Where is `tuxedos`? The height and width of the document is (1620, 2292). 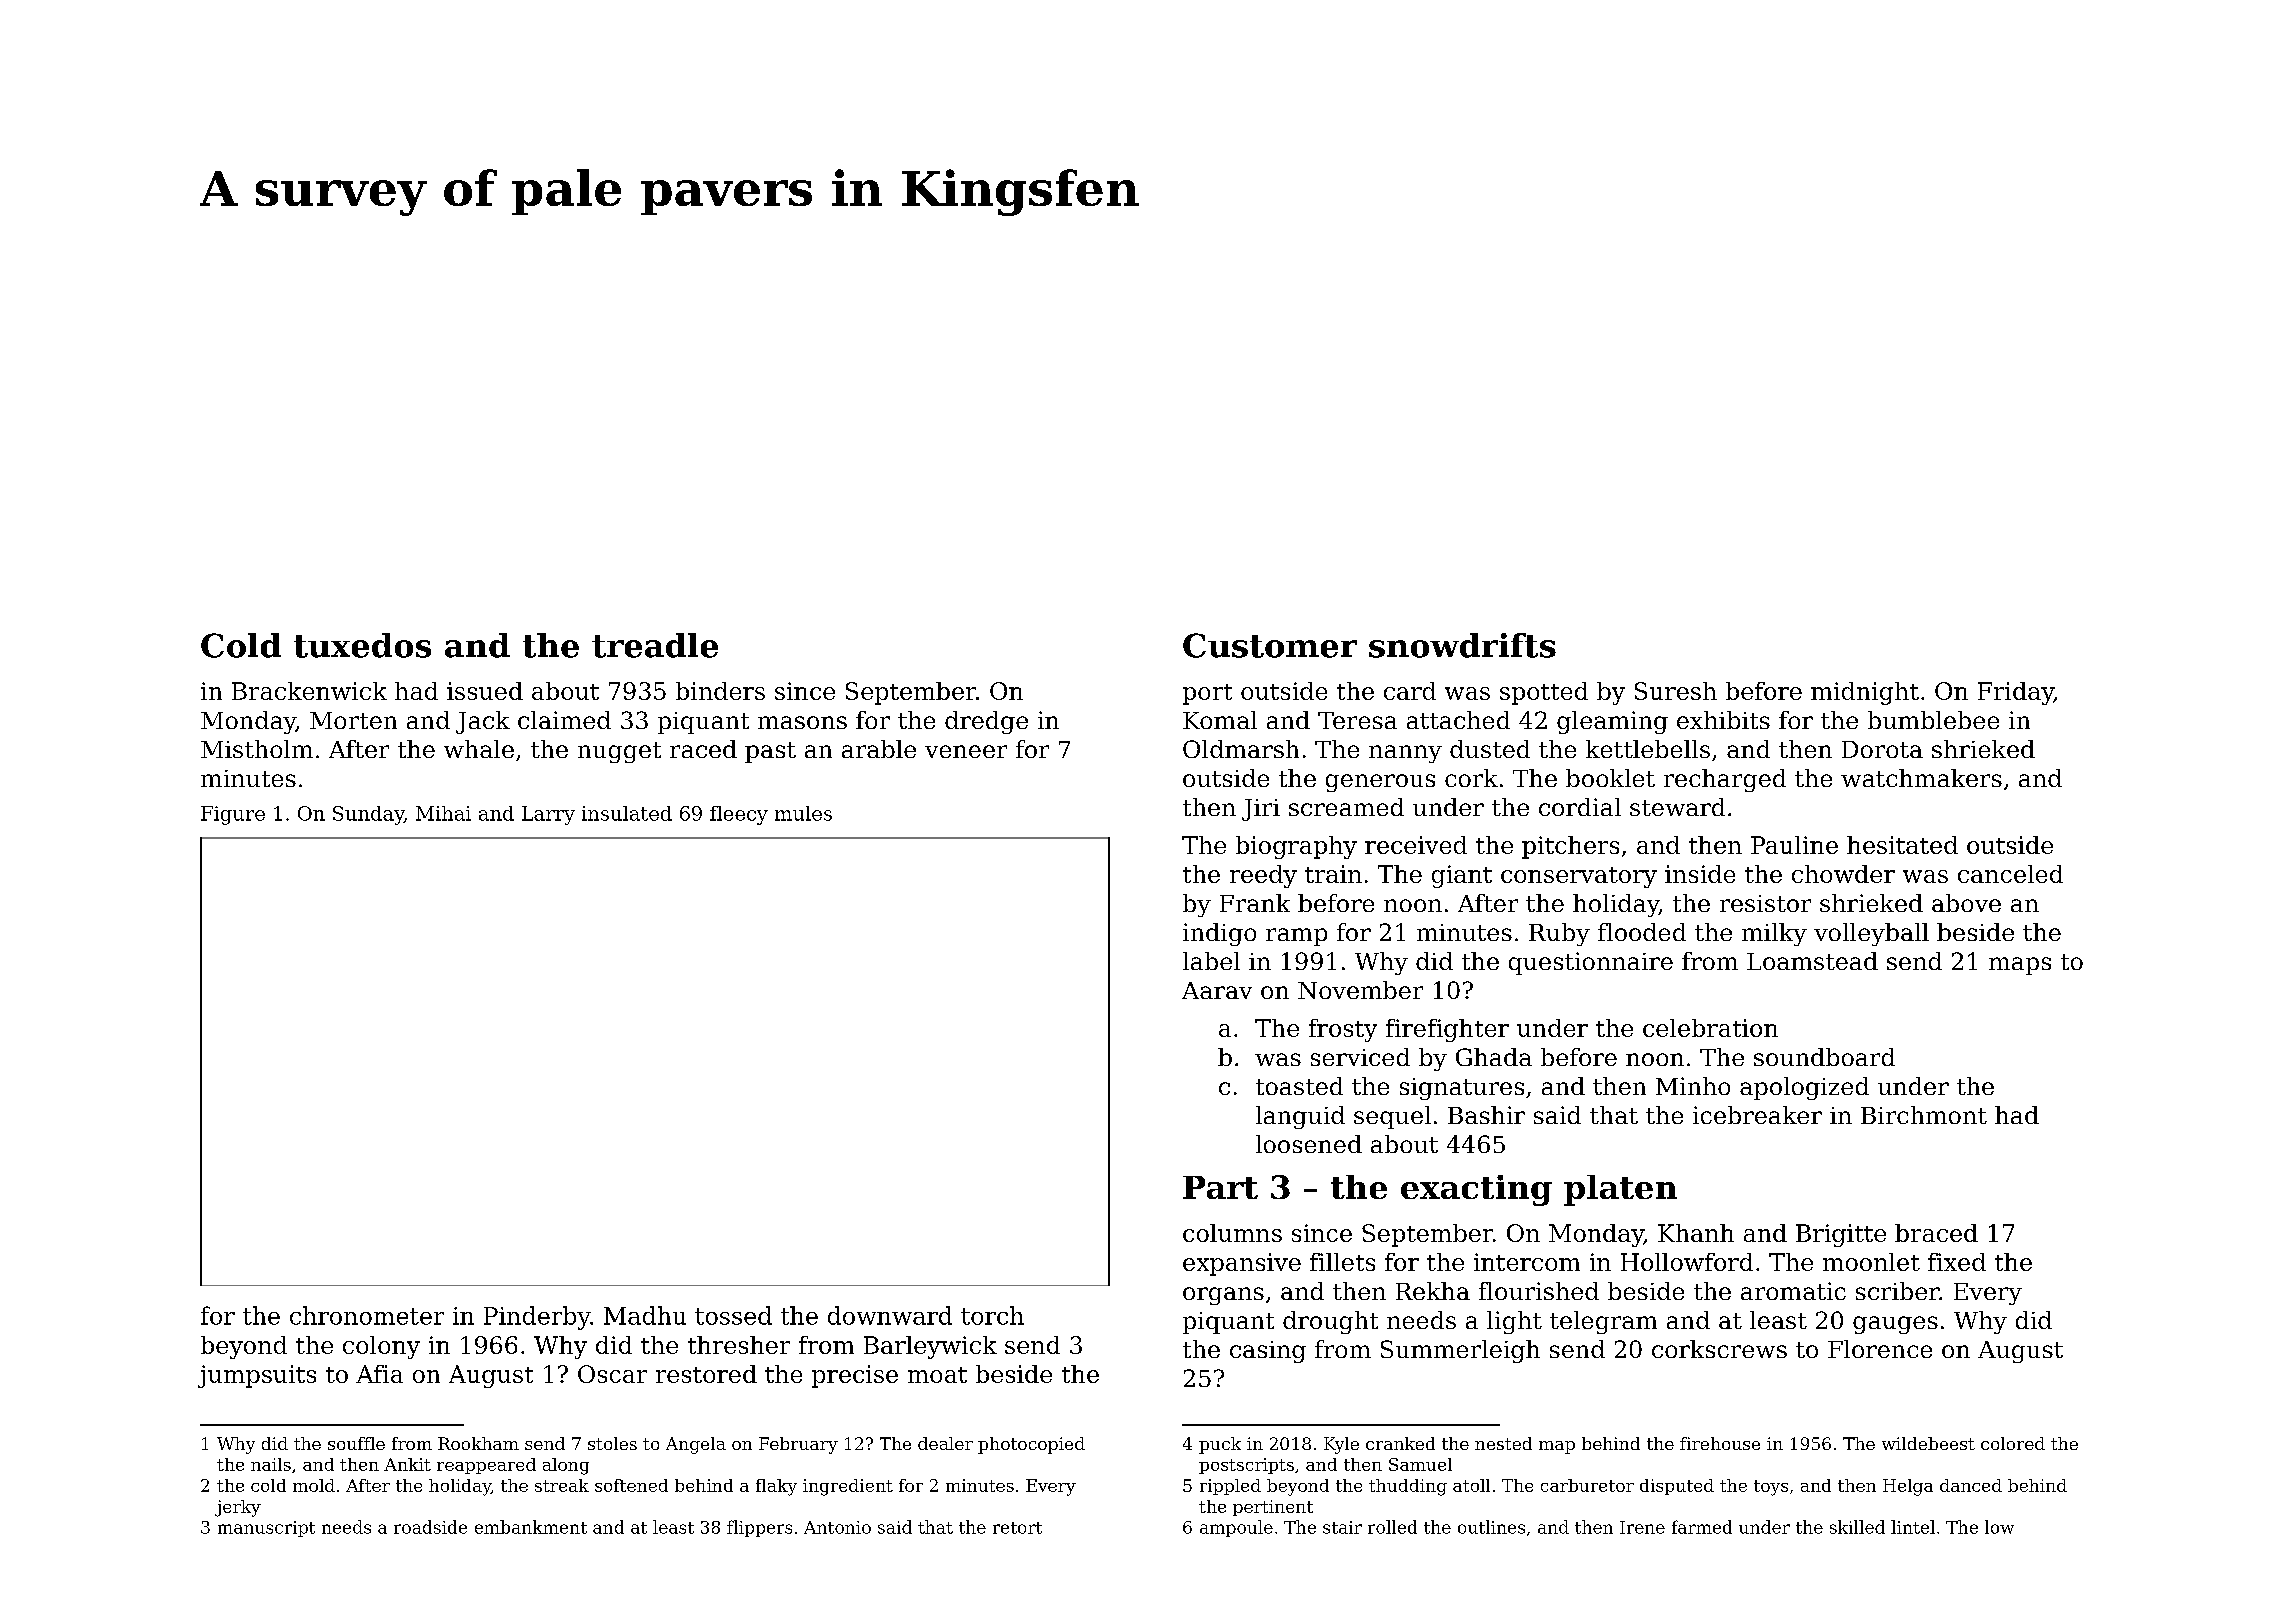 tuxedos is located at coordinates (362, 645).
